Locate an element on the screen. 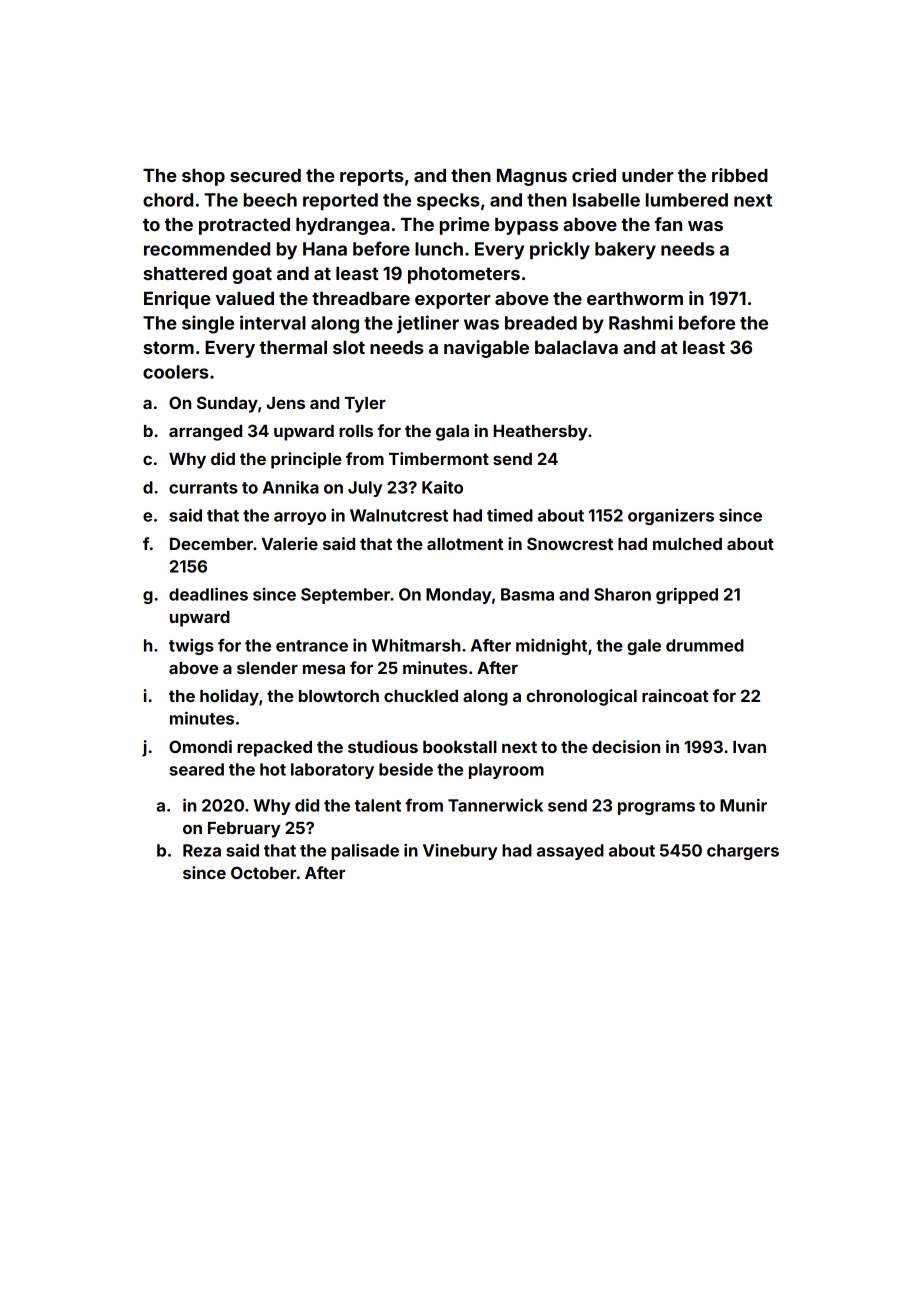 The height and width of the screenshot is (1311, 924). Reza is located at coordinates (202, 850).
